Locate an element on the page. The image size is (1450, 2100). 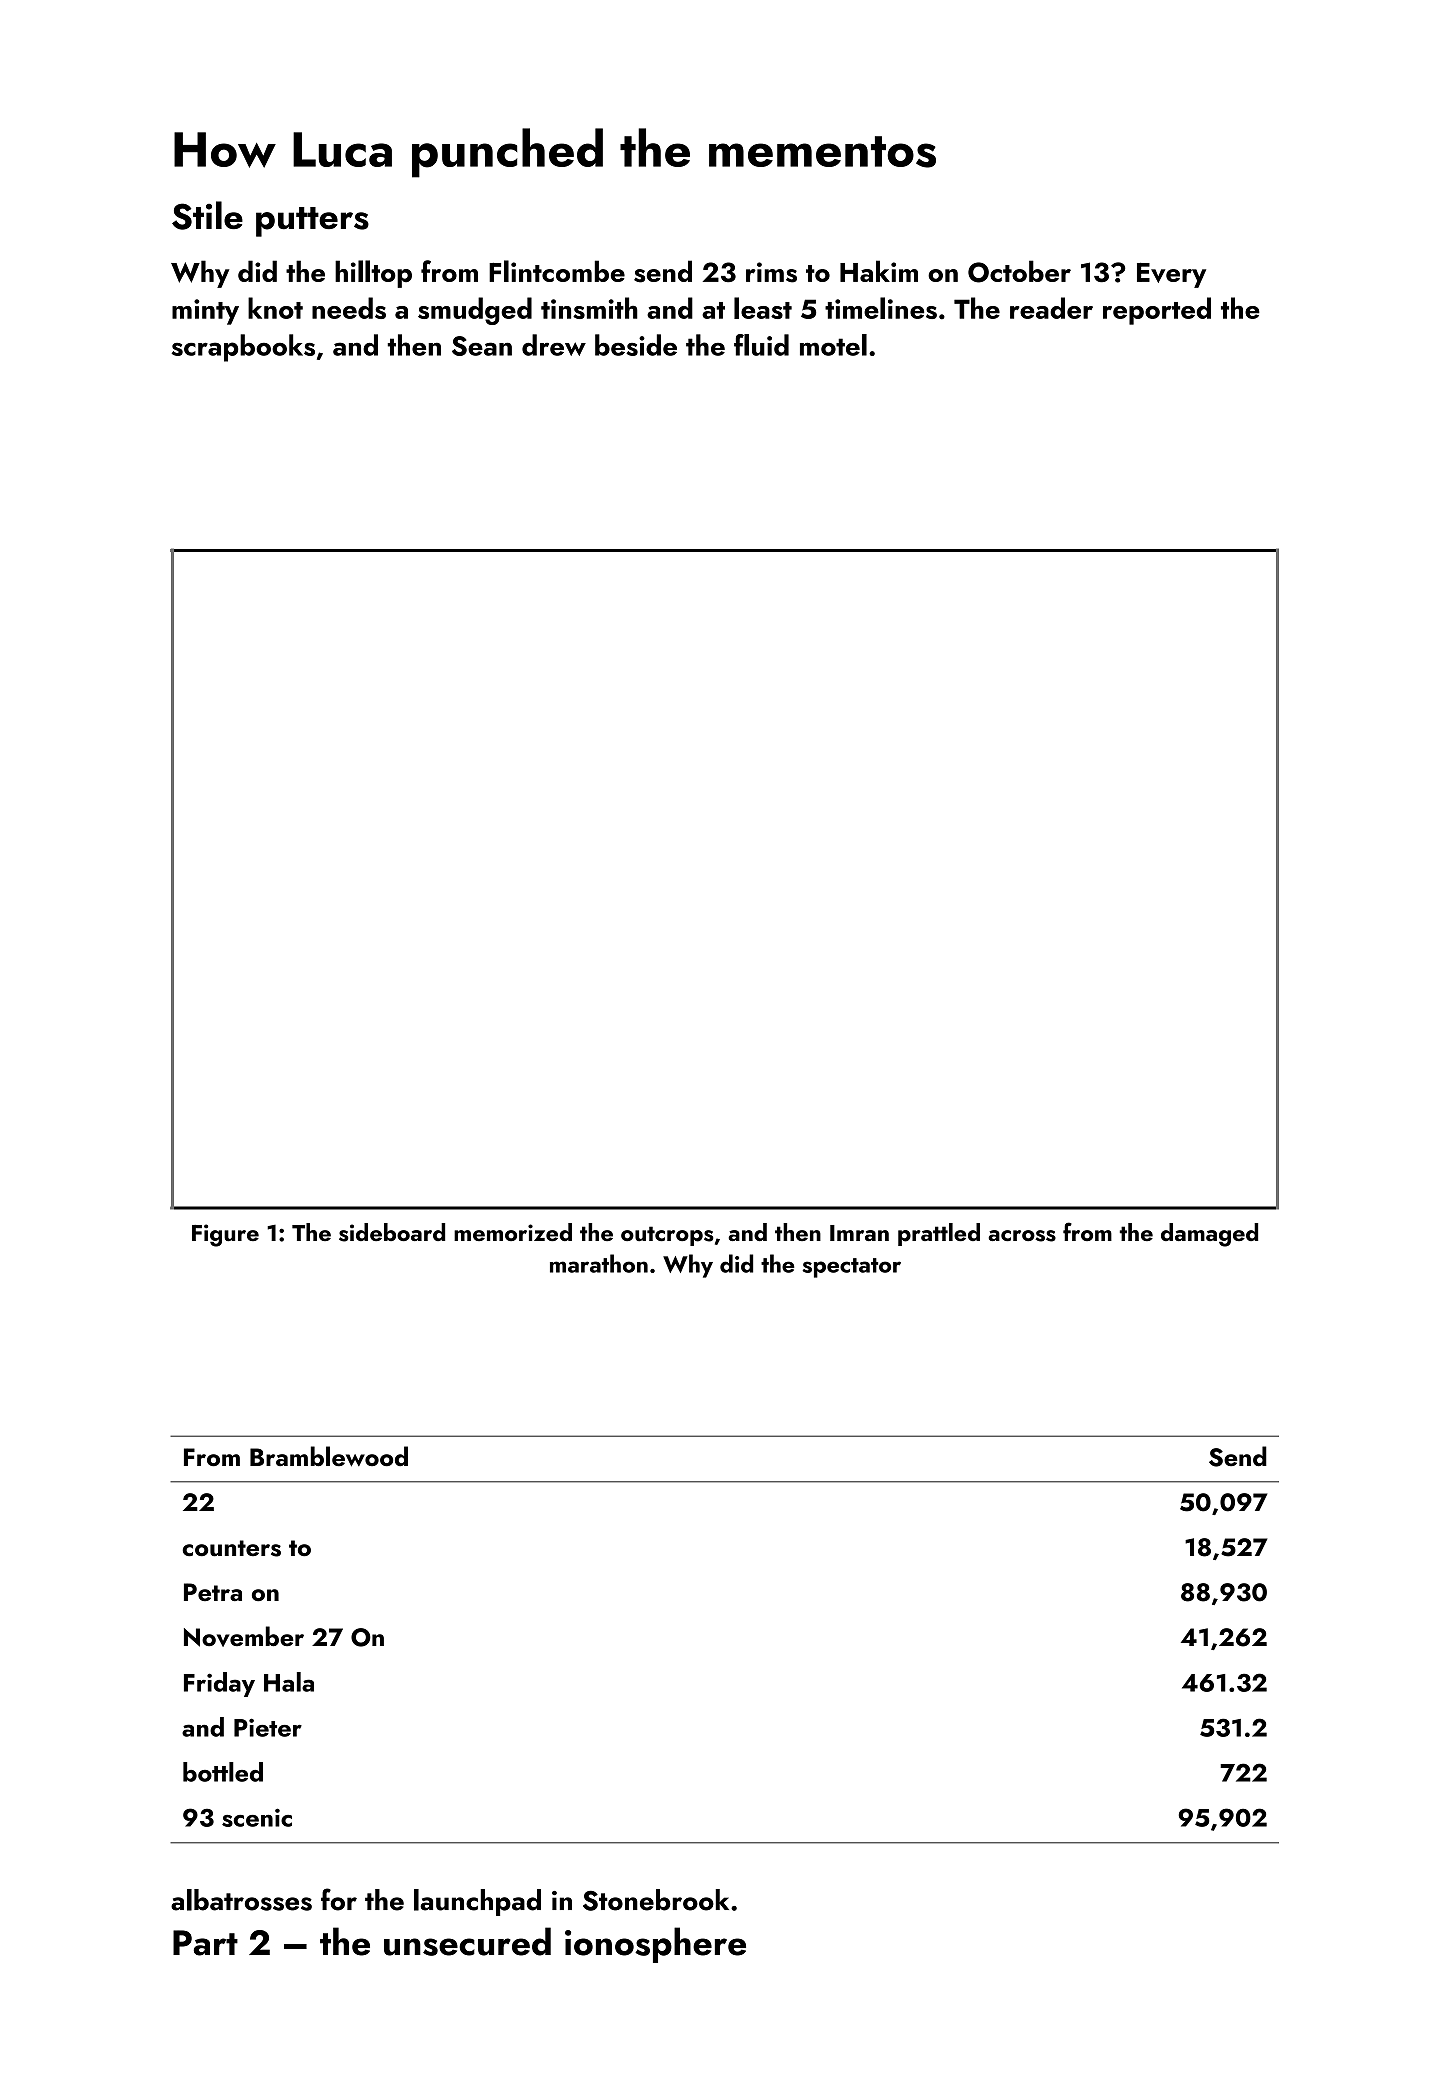
Stile is located at coordinates (207, 215).
